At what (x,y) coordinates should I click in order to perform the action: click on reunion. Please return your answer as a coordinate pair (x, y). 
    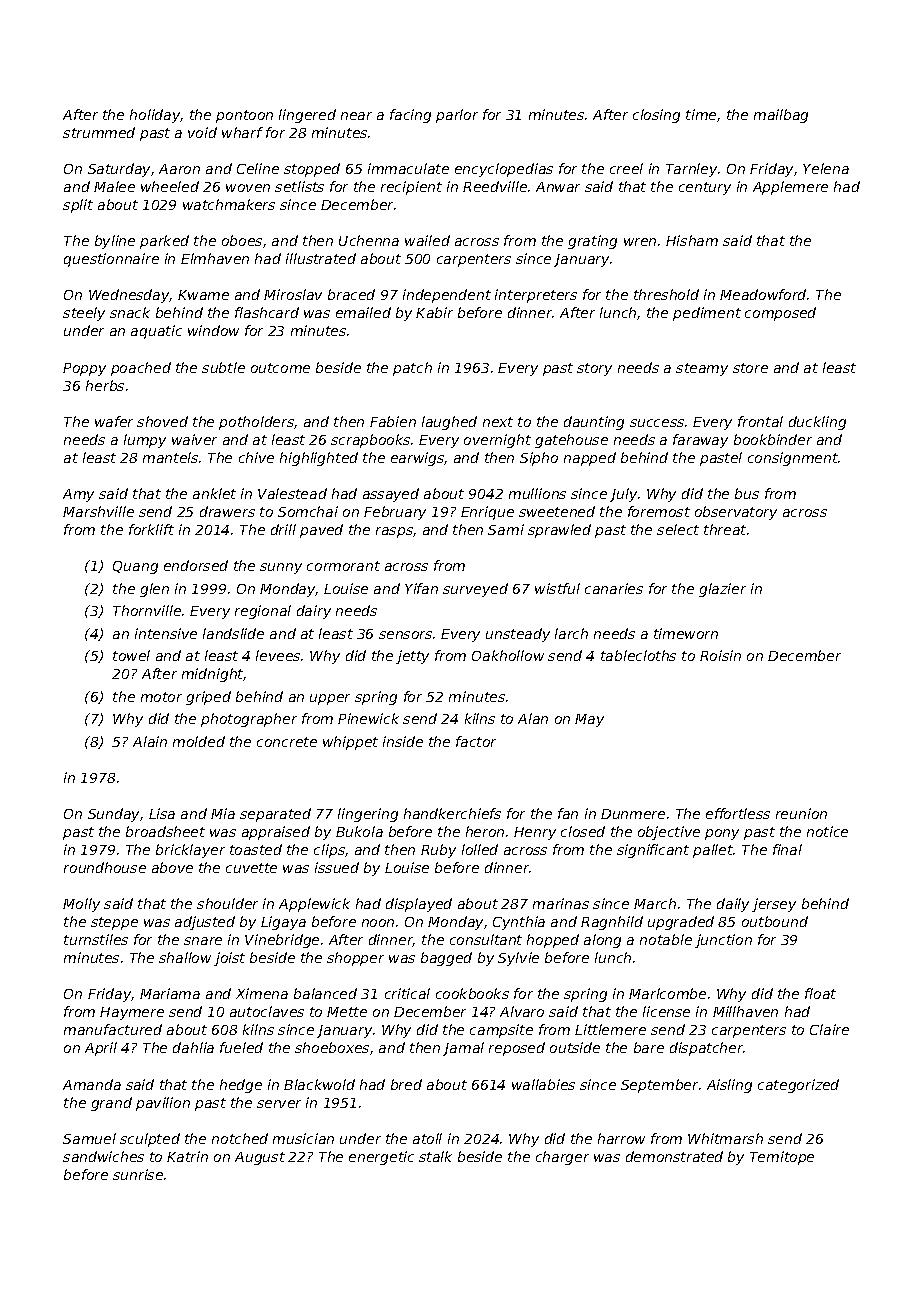
    Looking at the image, I should click on (801, 813).
